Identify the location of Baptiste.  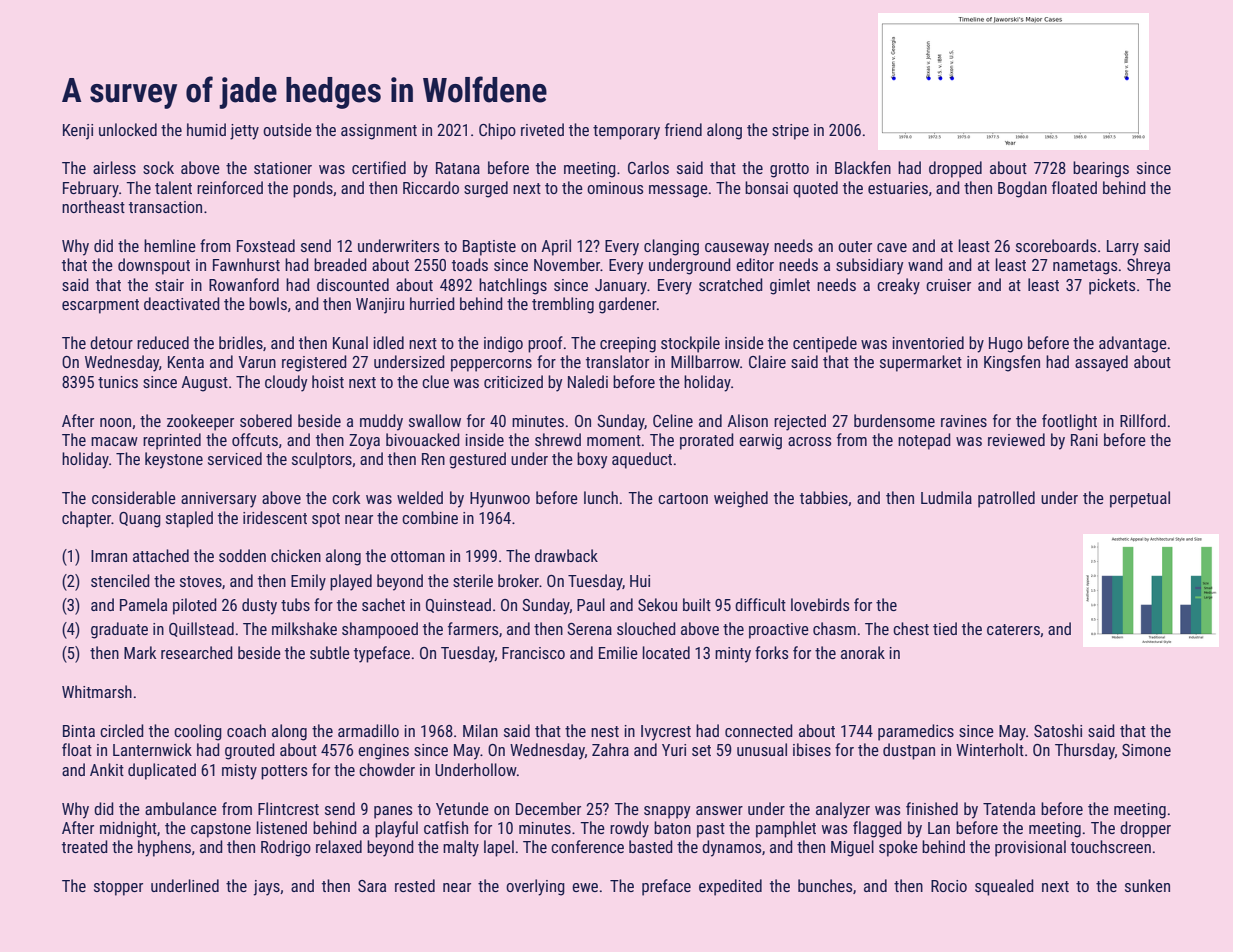
(489, 248).
